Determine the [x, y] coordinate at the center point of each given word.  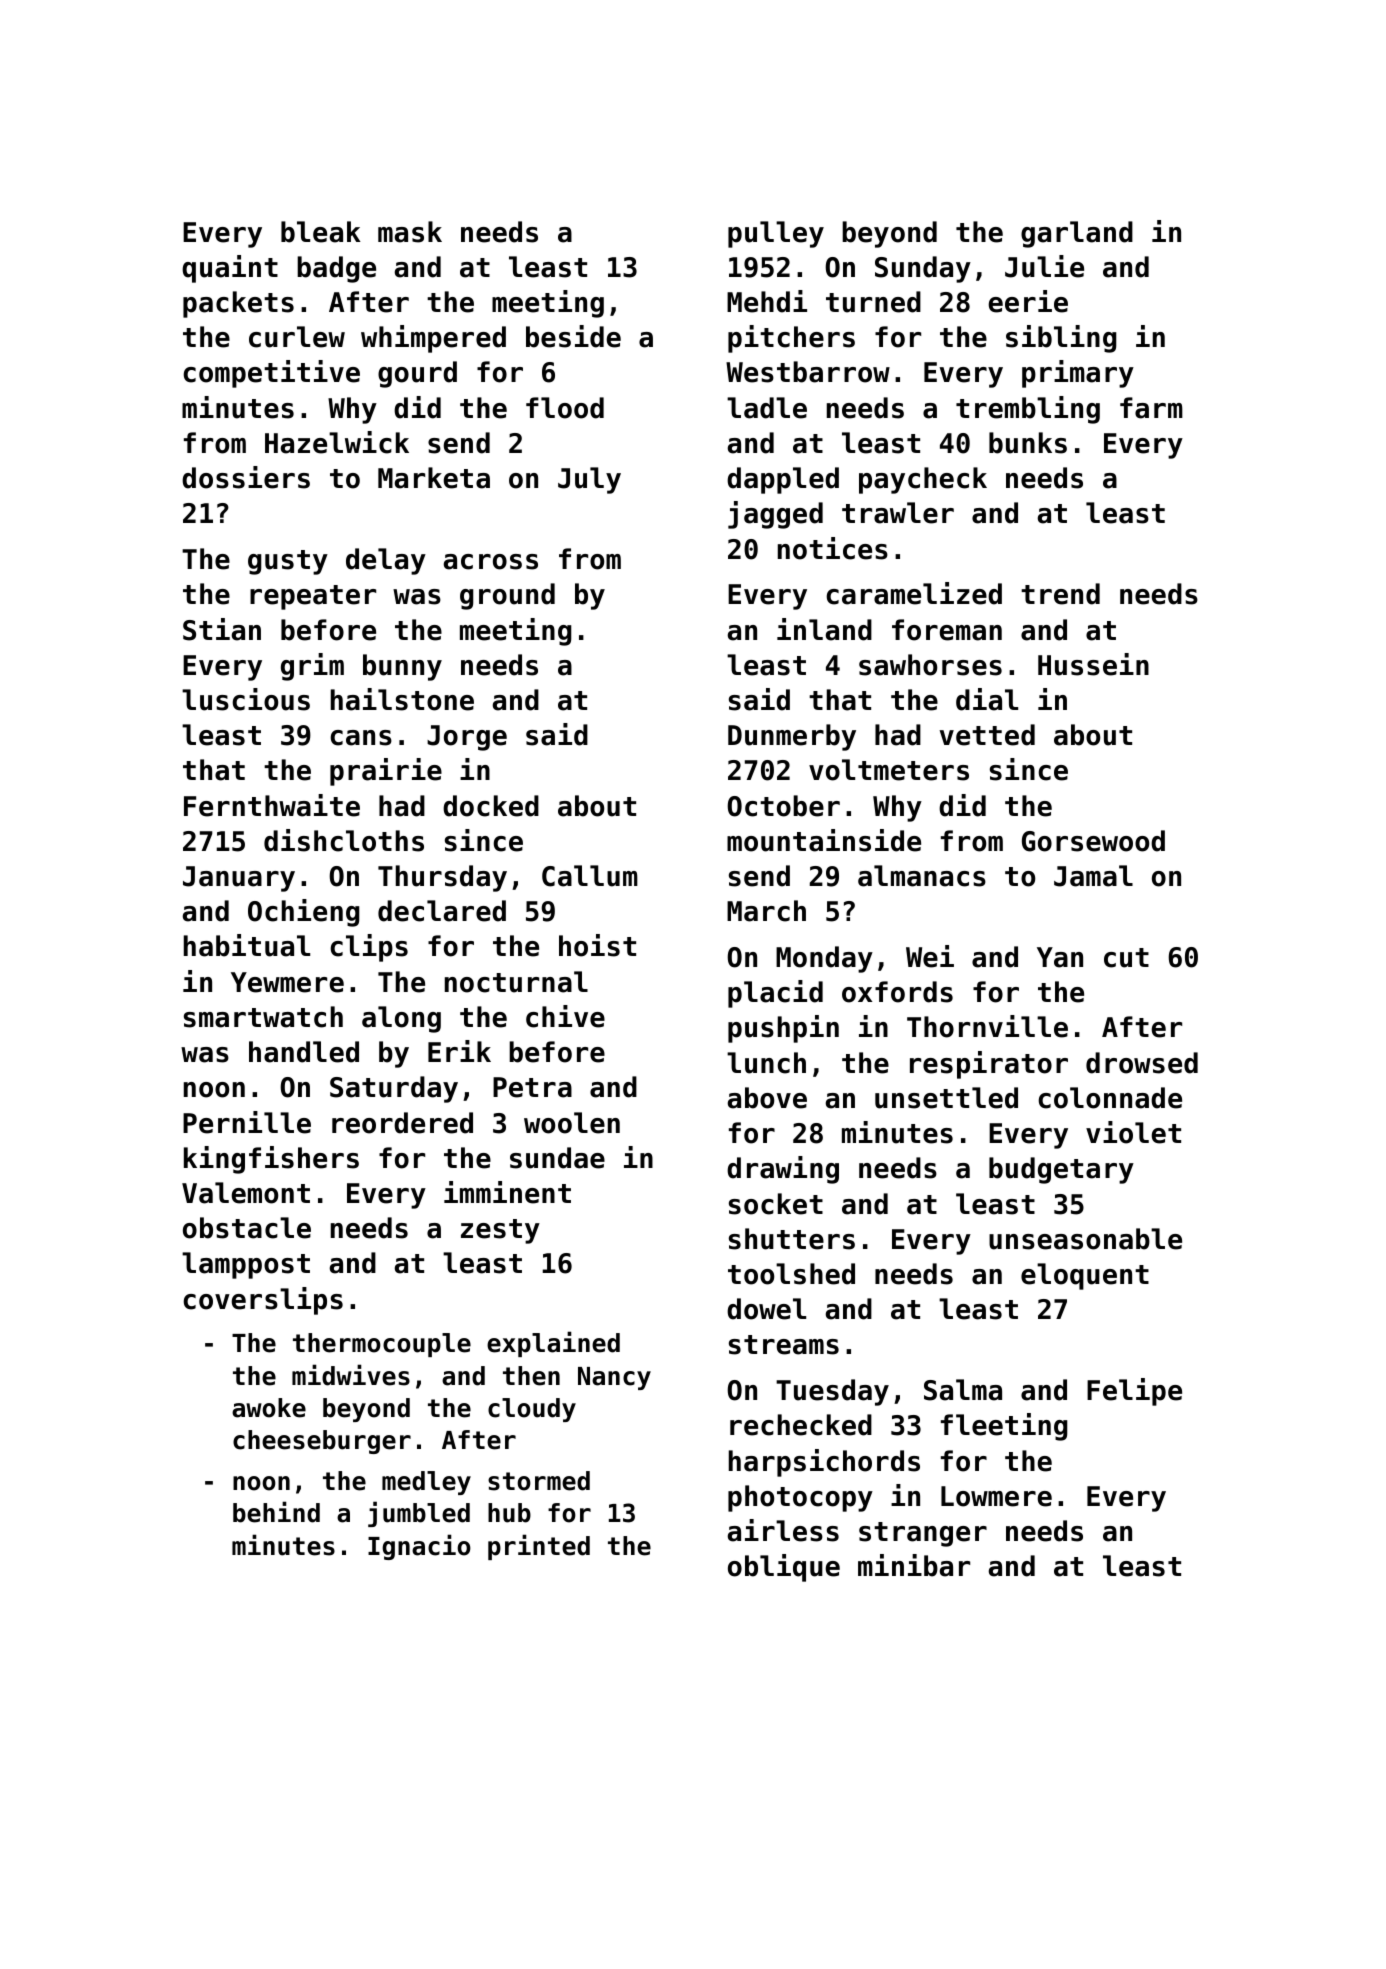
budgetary [1061, 1170]
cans [361, 738]
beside [573, 336]
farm [1151, 408]
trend [1060, 594]
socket [776, 1204]
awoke [269, 1408]
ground [507, 596]
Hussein [1093, 664]
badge [336, 269]
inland [824, 629]
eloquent [1085, 1276]
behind [276, 1512]
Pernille [247, 1122]
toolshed [791, 1274]
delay [386, 561]
